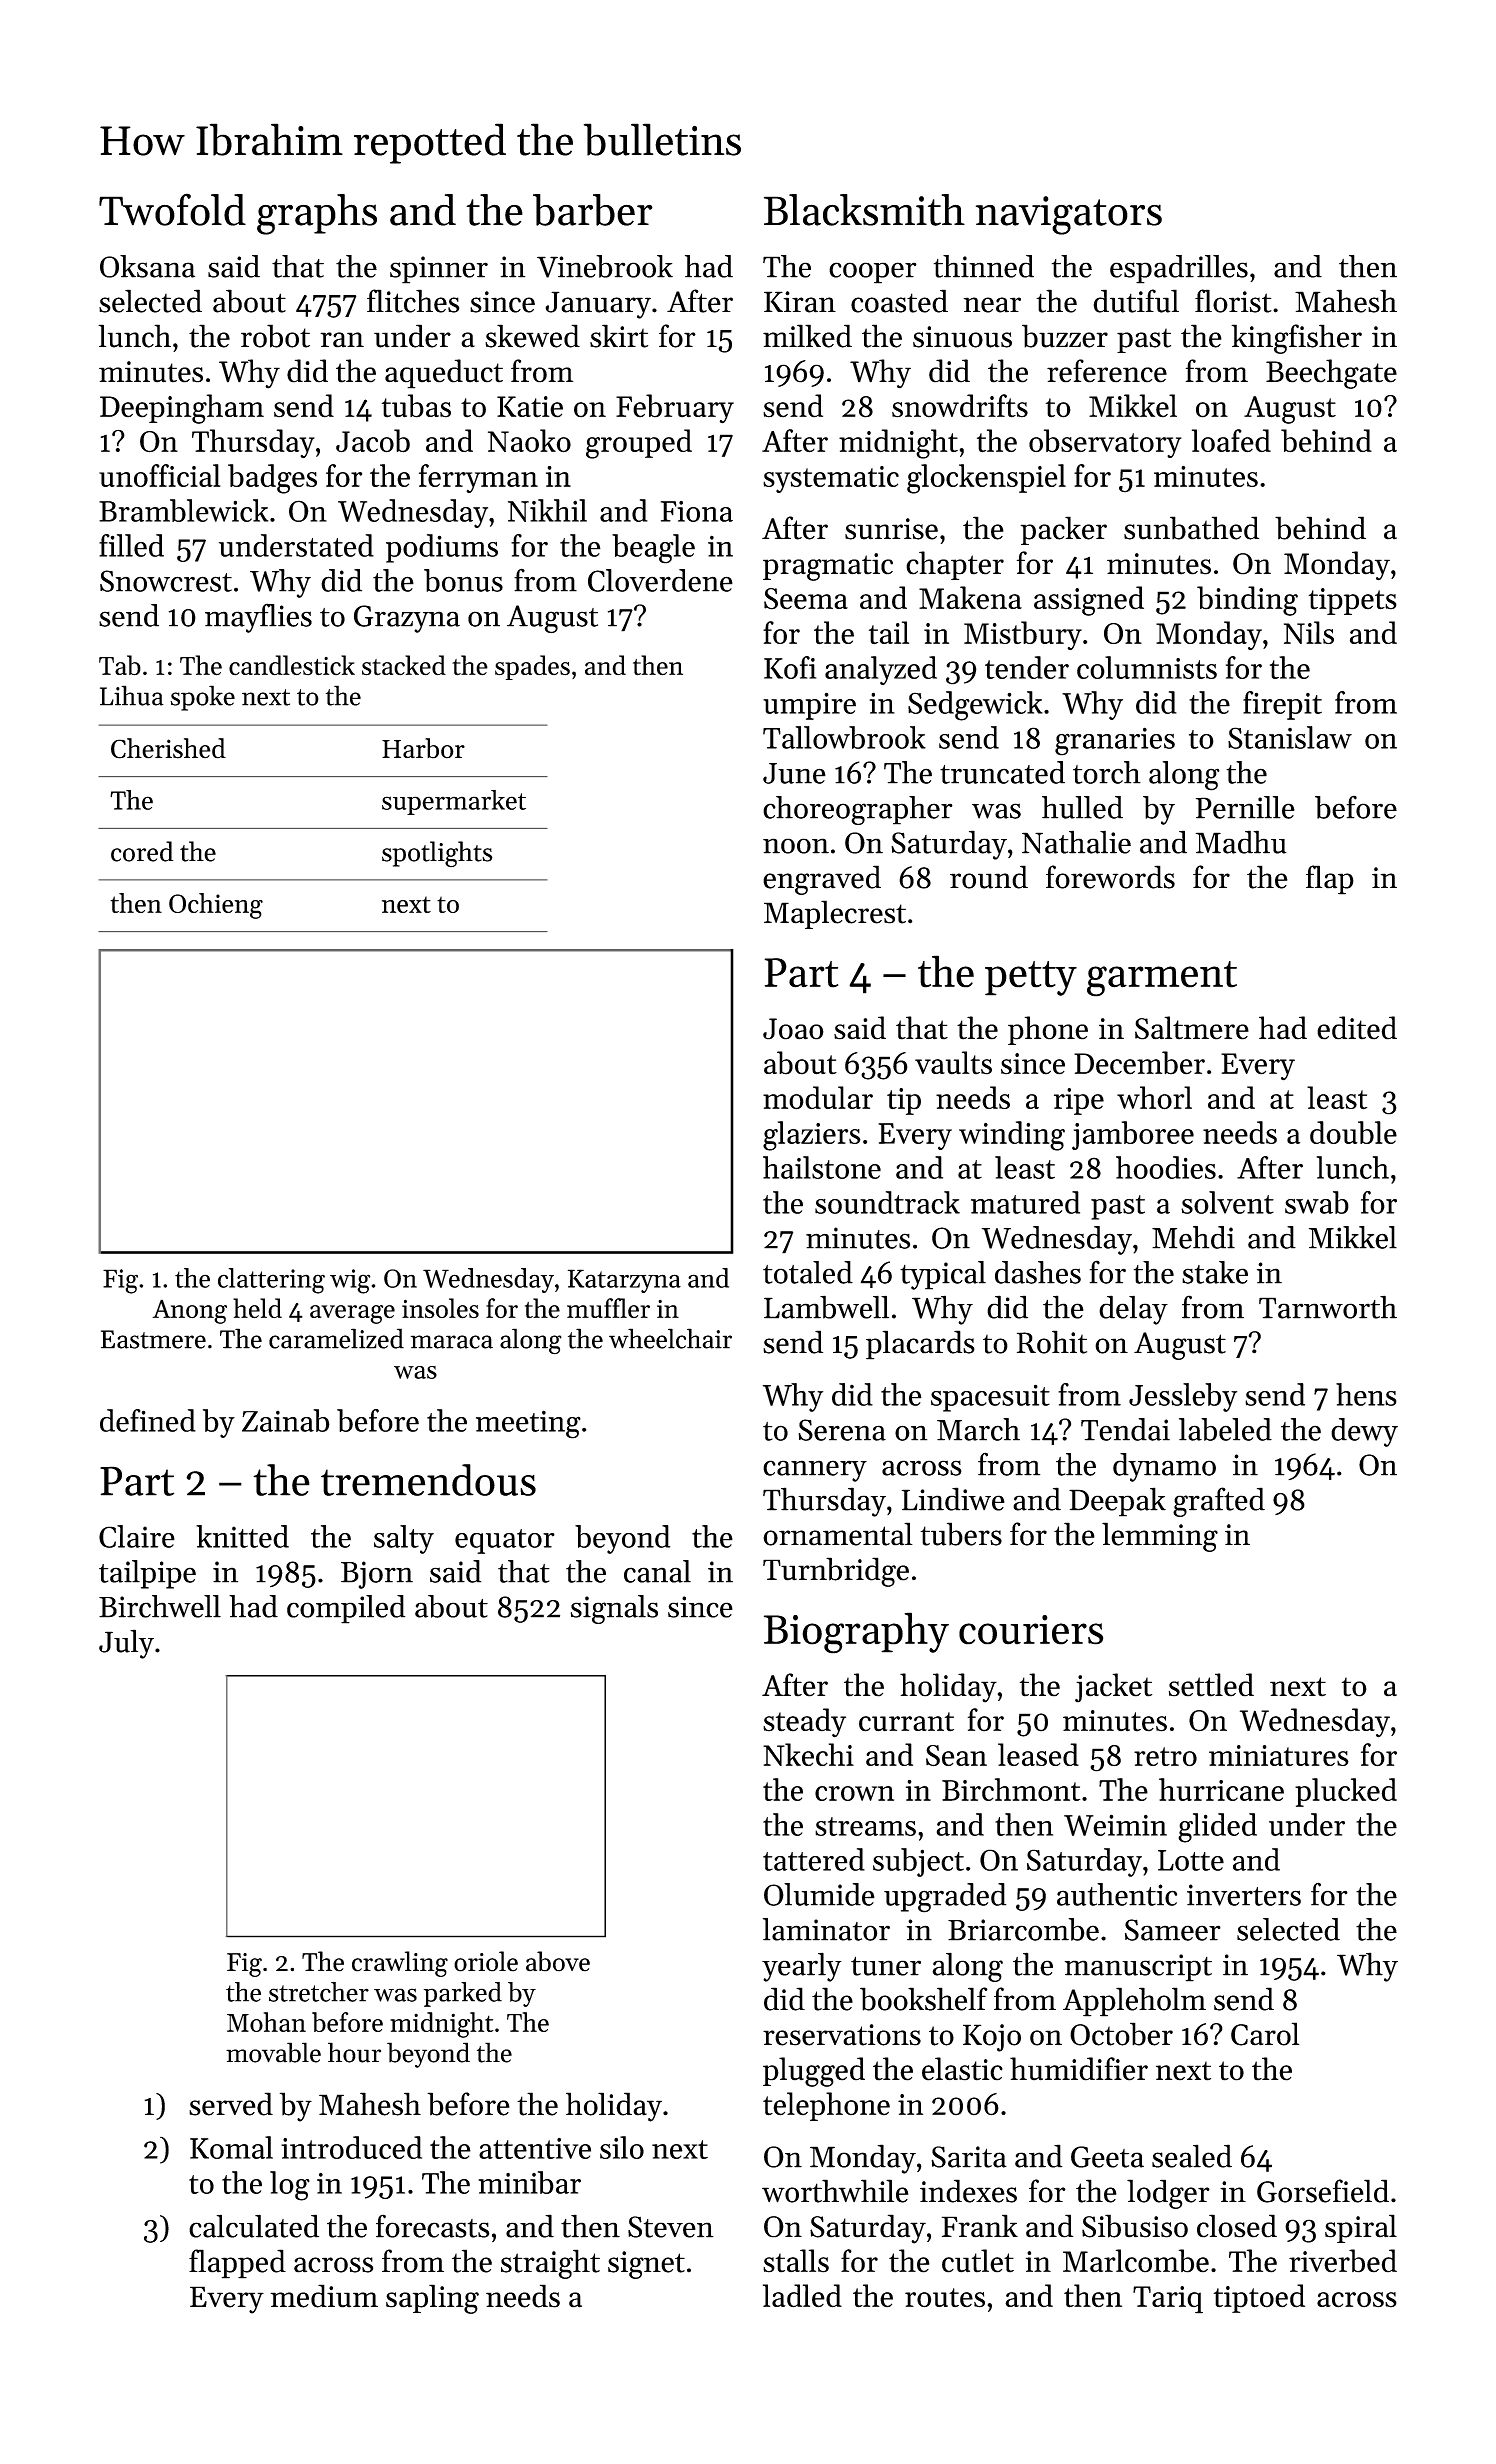 This screenshot has height=2464, width=1496. Describe the element at coordinates (432, 2299) in the screenshot. I see `sapling` at that location.
